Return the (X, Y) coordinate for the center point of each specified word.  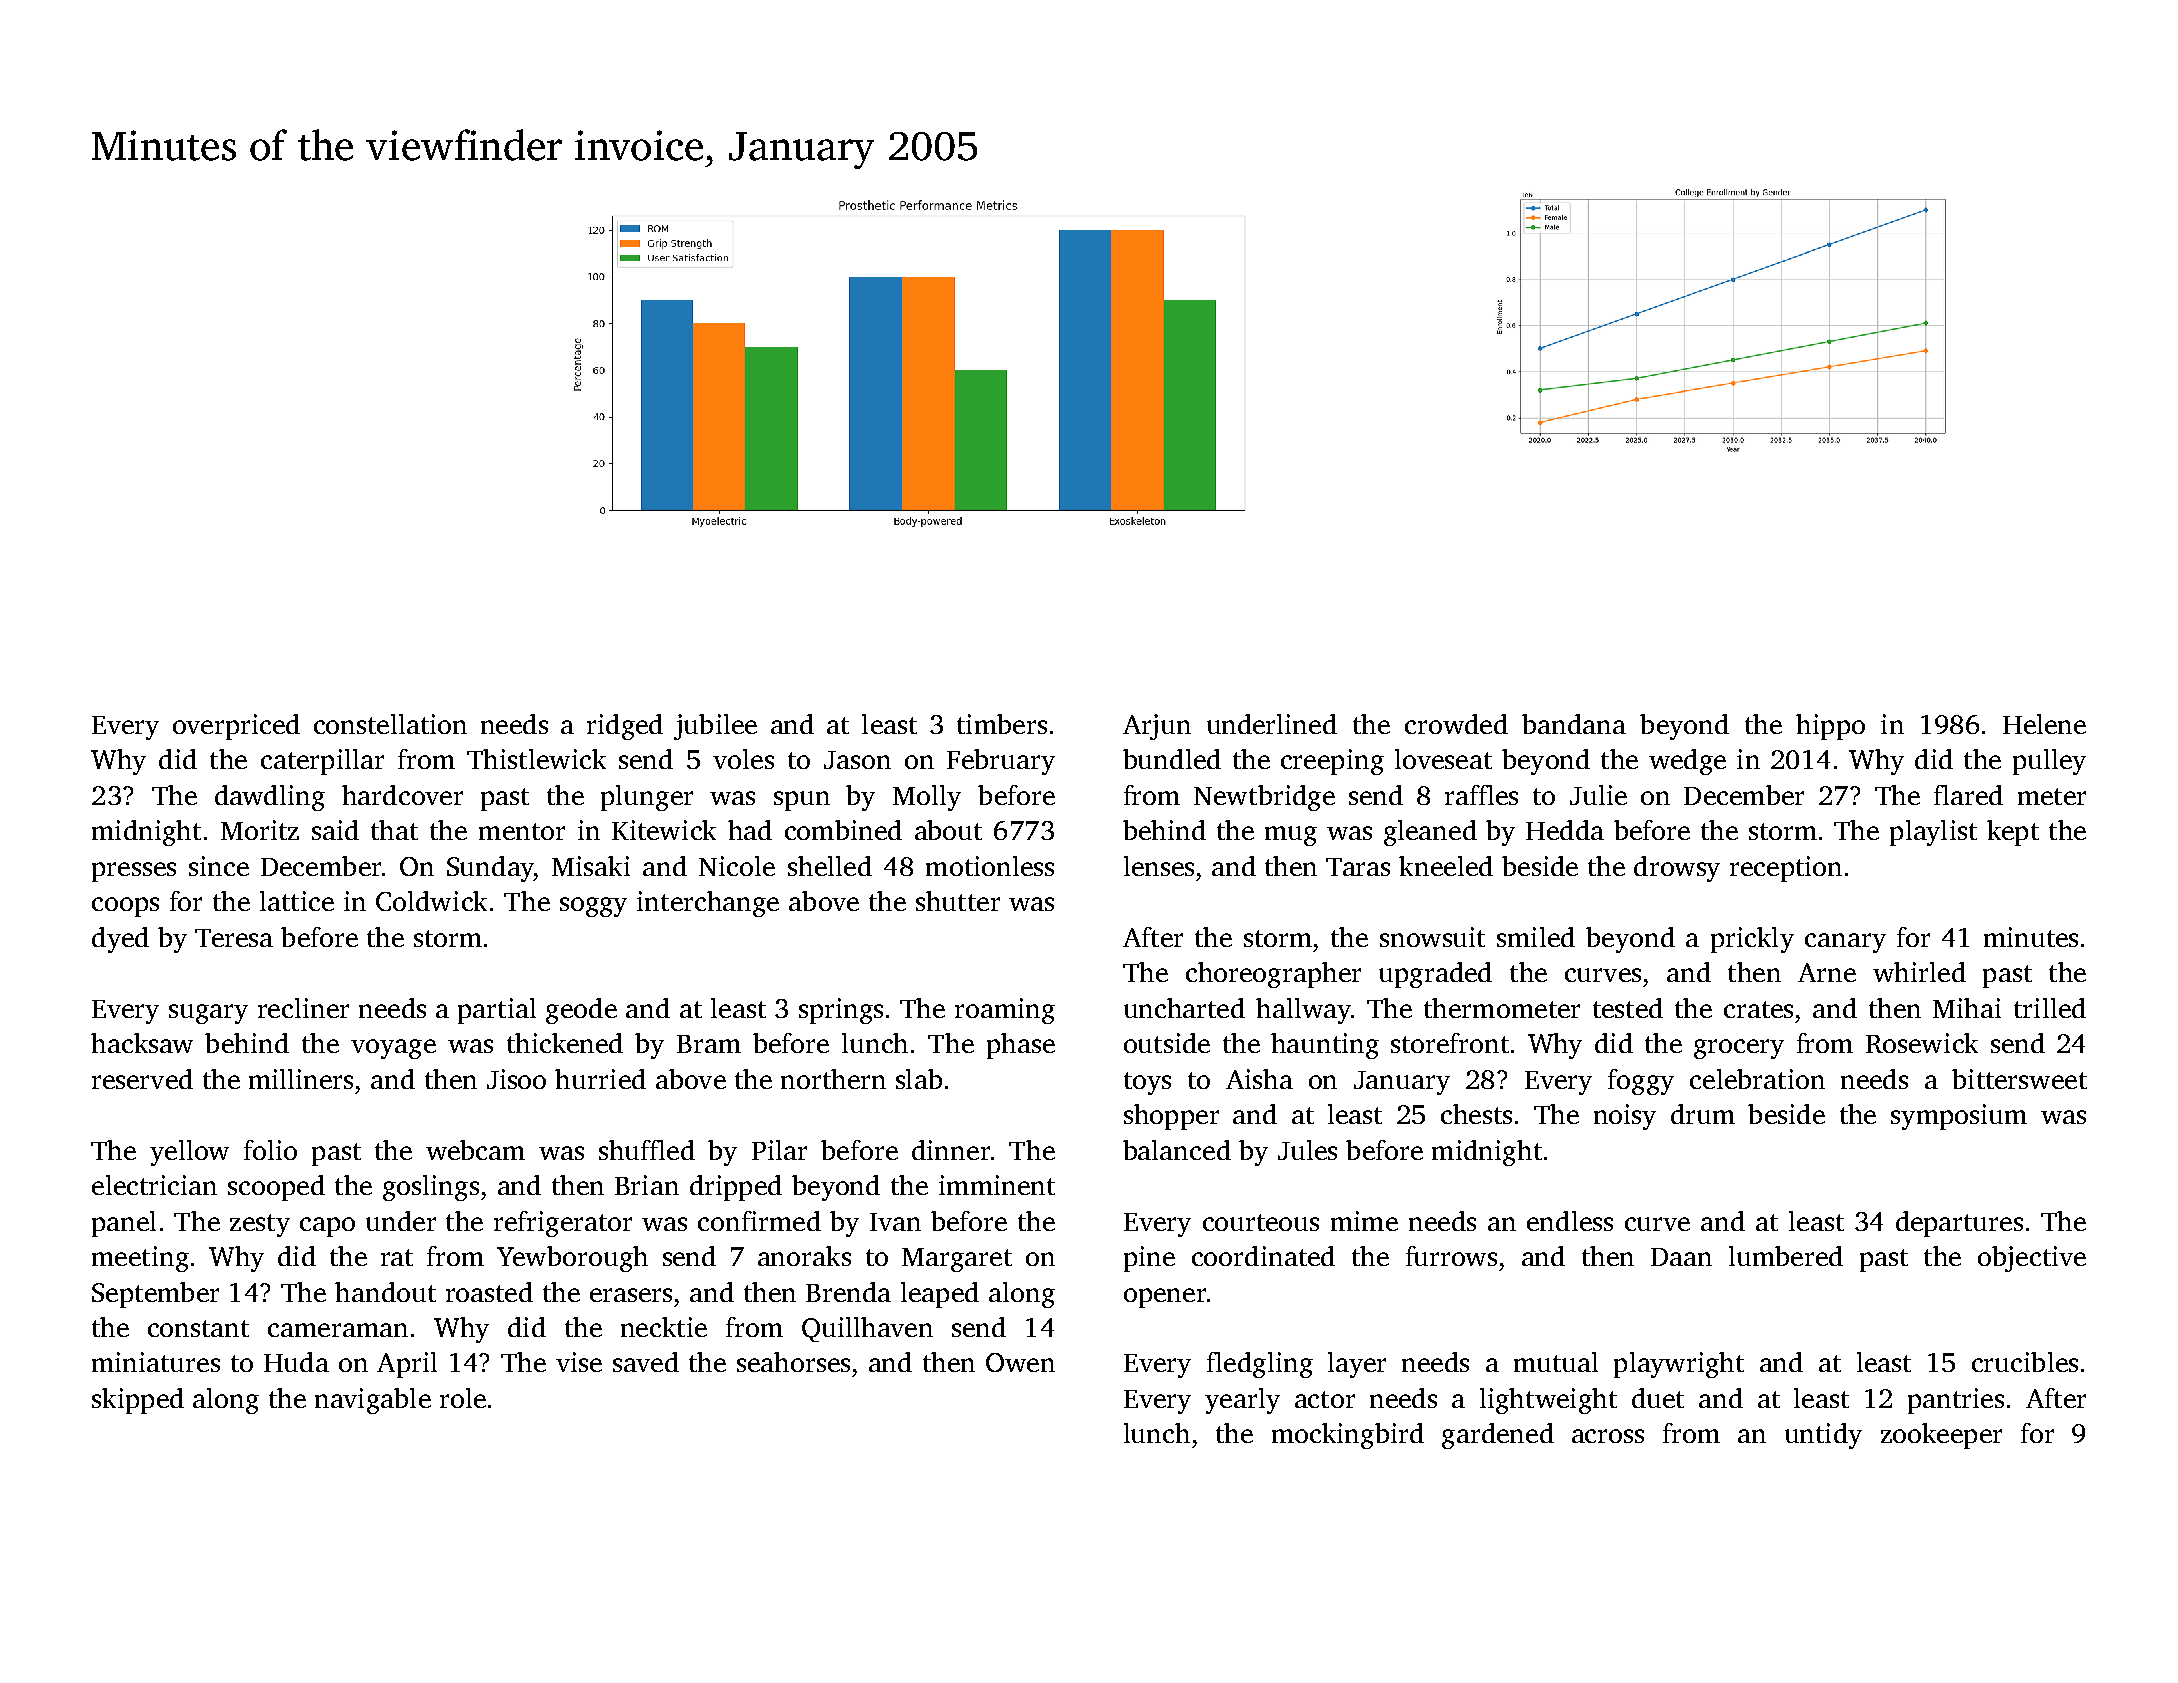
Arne (1827, 972)
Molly (927, 798)
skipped (138, 1401)
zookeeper (1941, 1436)
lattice (297, 901)
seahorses (793, 1362)
